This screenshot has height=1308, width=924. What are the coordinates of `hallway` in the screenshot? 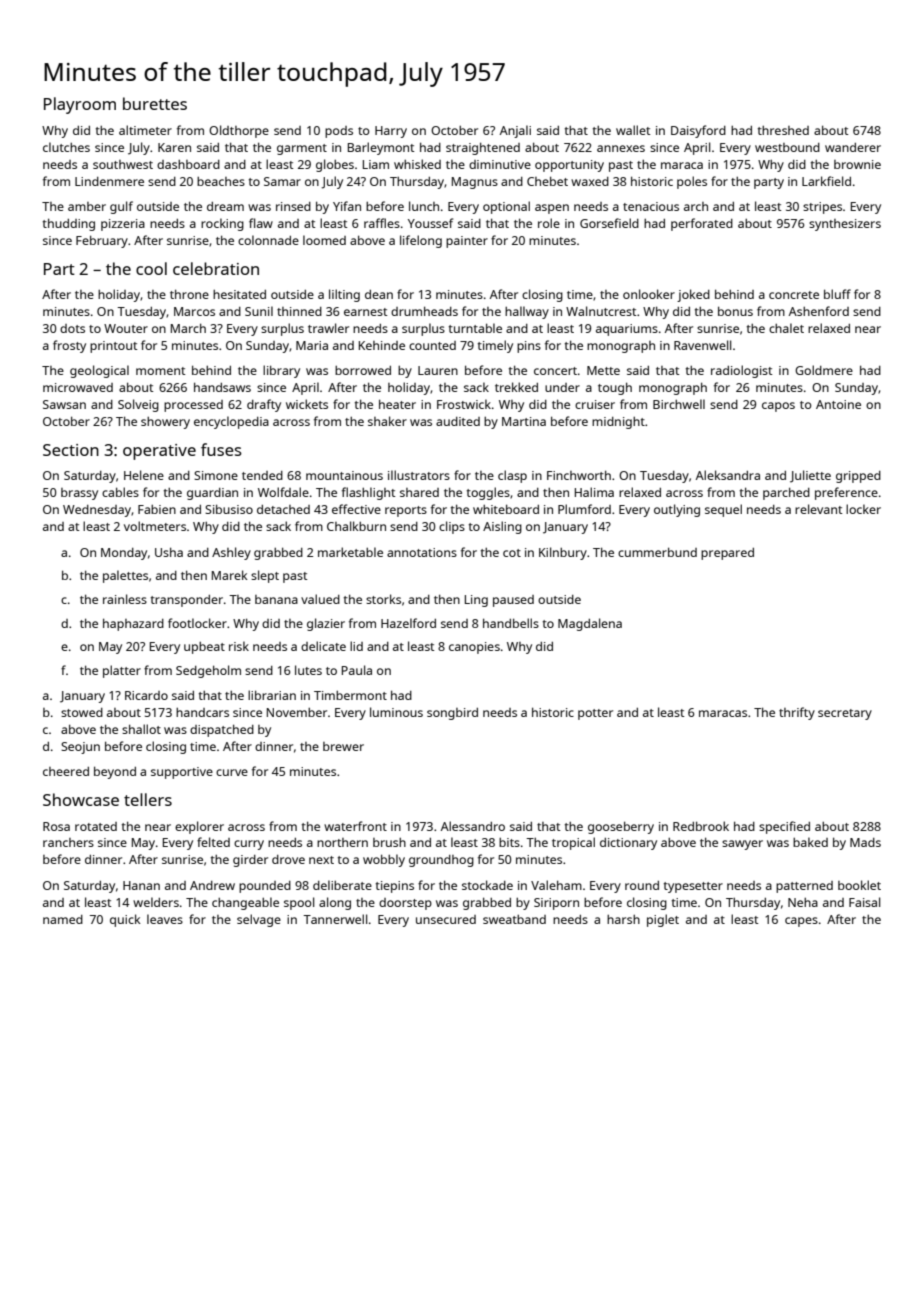 It's located at (527, 312).
